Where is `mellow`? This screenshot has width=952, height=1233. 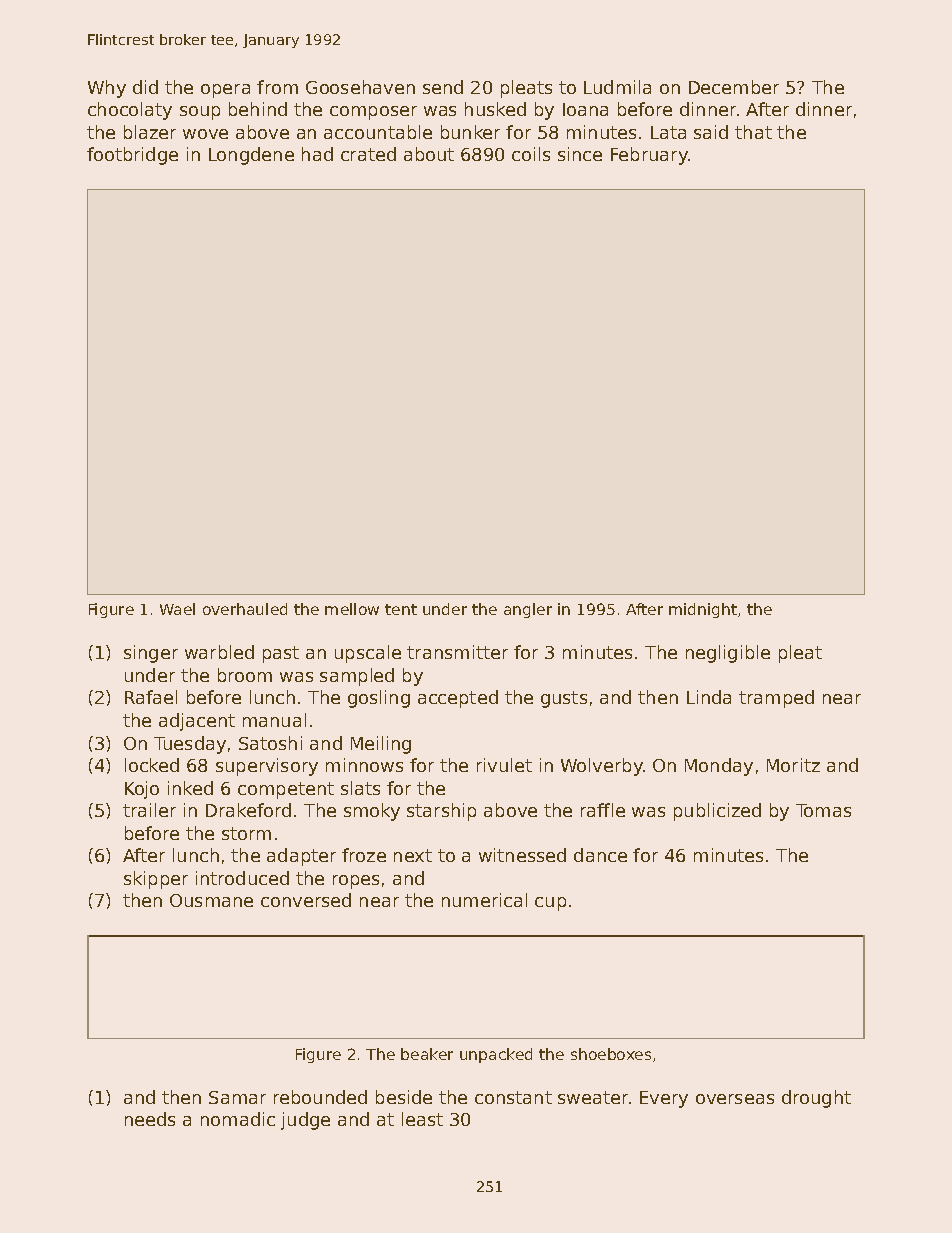 mellow is located at coordinates (352, 609).
